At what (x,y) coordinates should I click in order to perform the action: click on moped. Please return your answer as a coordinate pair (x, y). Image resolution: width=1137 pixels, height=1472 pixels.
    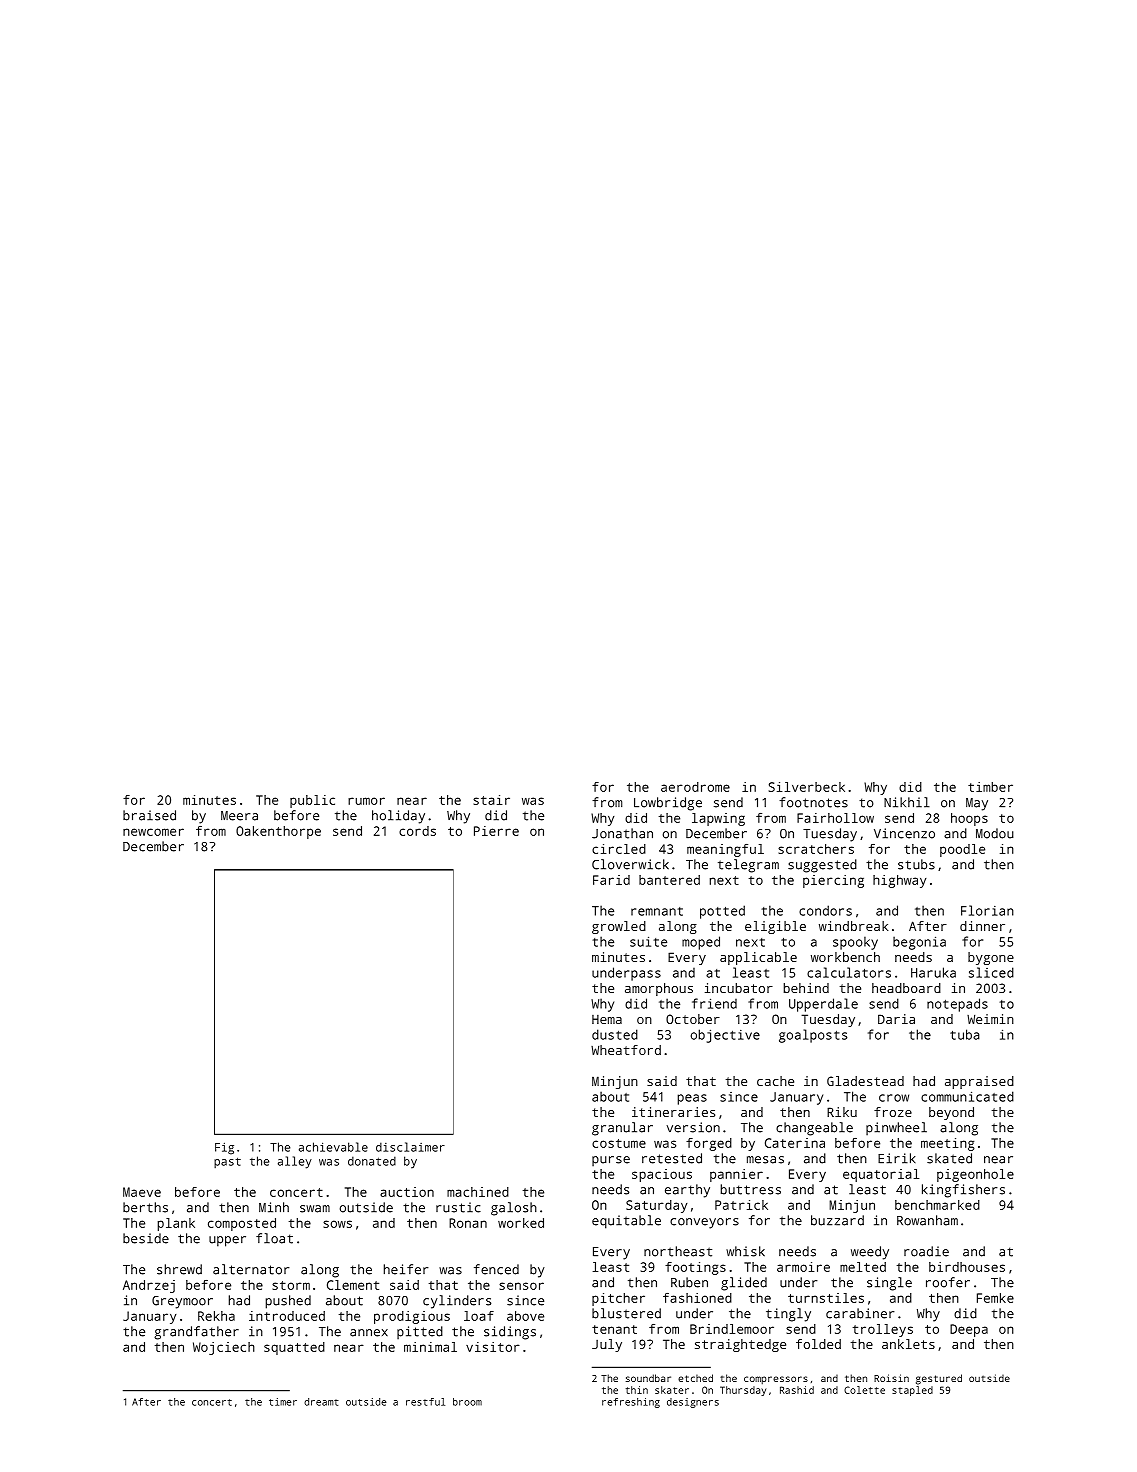
    Looking at the image, I should click on (701, 943).
